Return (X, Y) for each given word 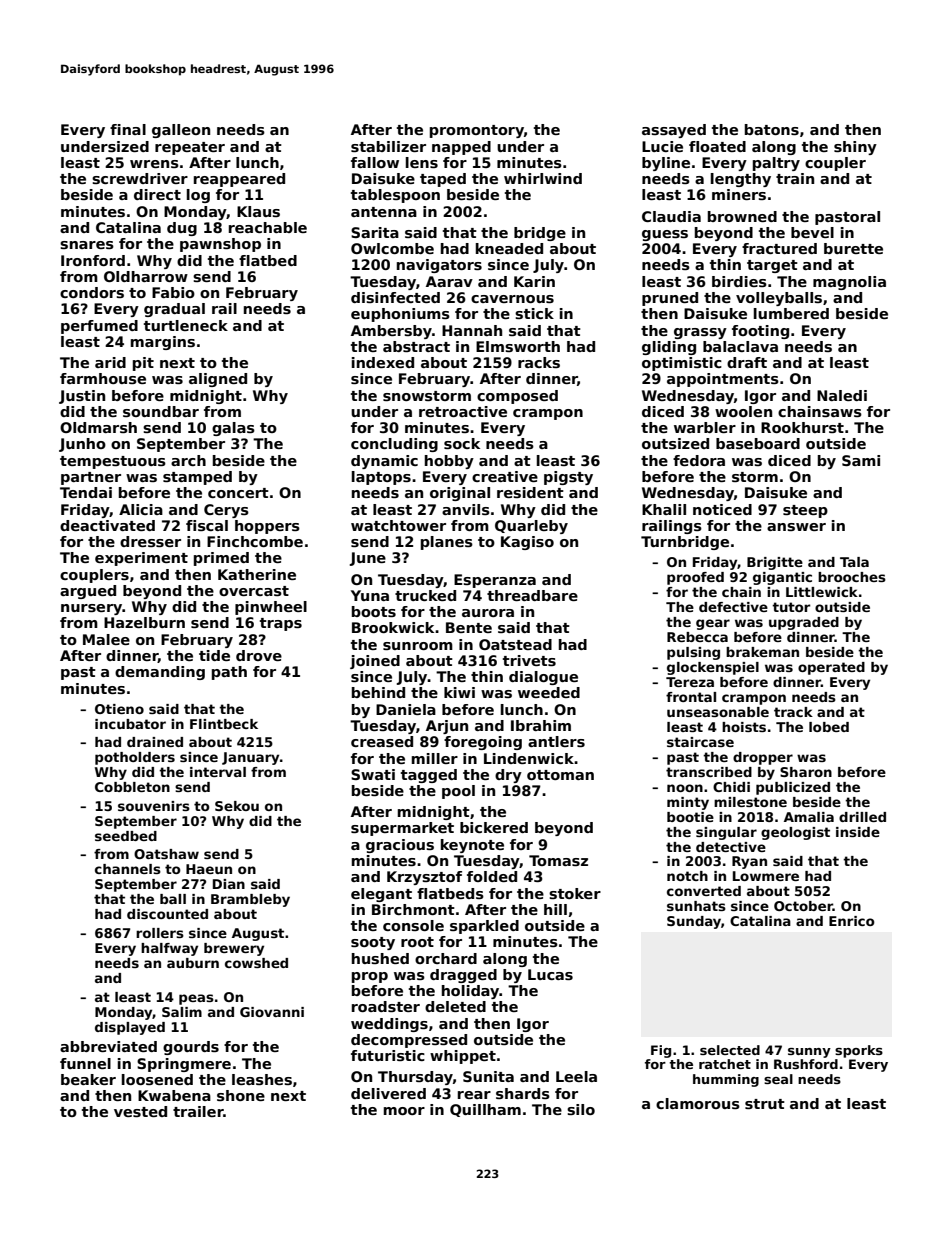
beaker (88, 1079)
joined (375, 662)
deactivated (107, 525)
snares (87, 245)
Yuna (370, 595)
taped (443, 180)
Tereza (690, 682)
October (803, 906)
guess (665, 235)
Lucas (550, 974)
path (229, 673)
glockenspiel (713, 668)
